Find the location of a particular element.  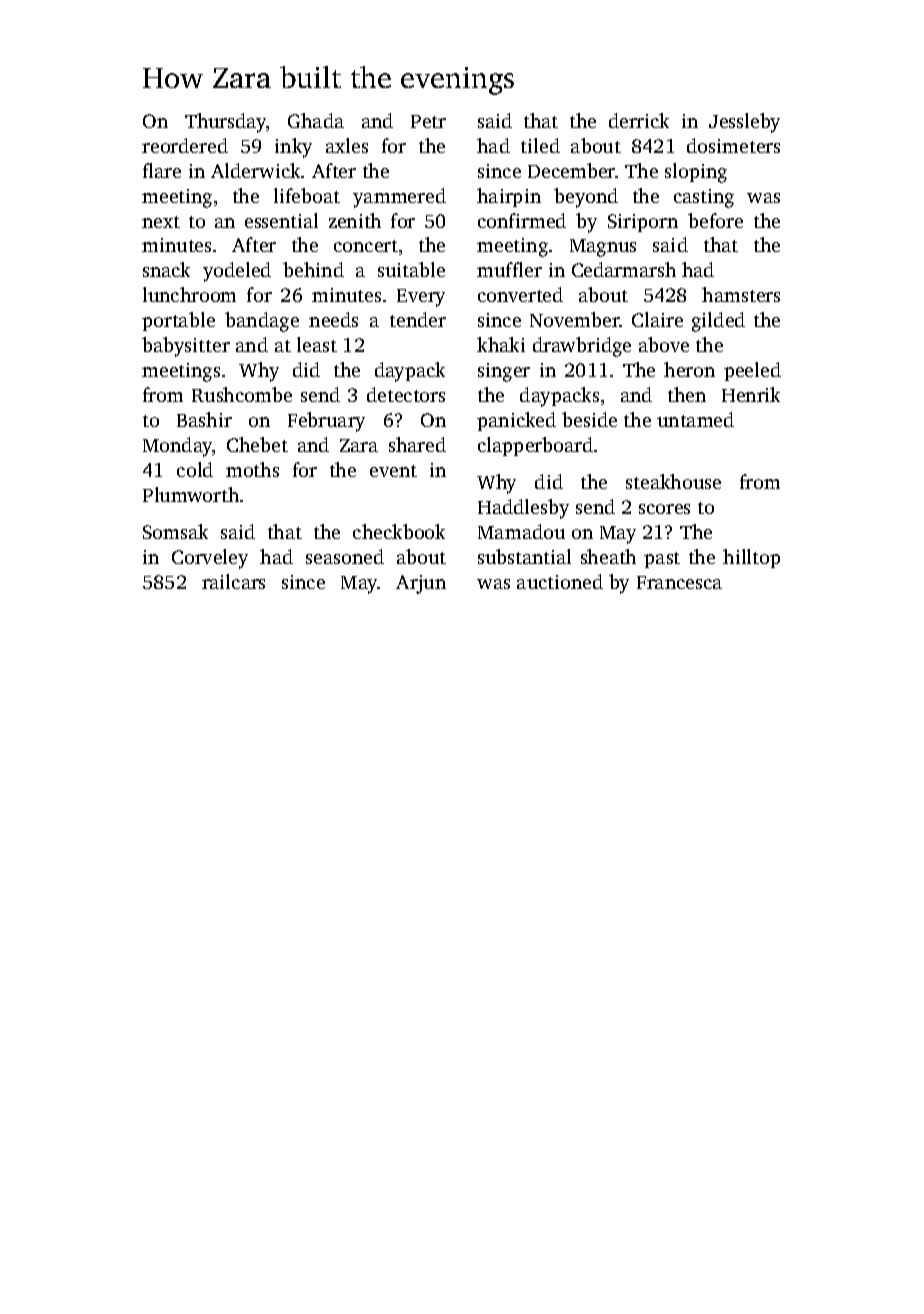

February is located at coordinates (326, 422).
